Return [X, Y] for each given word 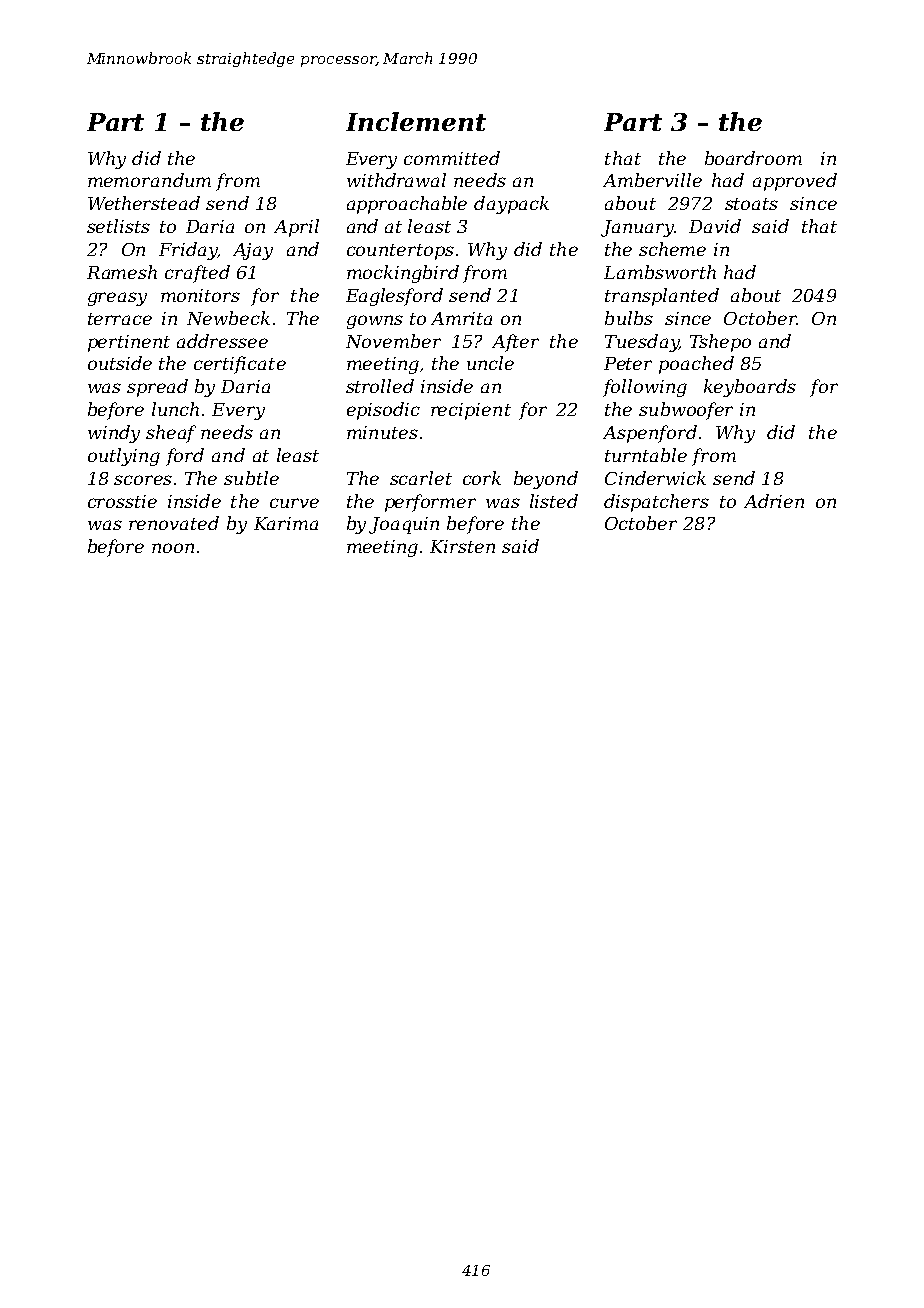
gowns [375, 322]
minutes [382, 432]
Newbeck [228, 318]
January [637, 228]
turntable [646, 455]
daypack [511, 205]
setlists [118, 226]
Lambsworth [660, 272]
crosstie [122, 501]
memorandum [149, 180]
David [715, 226]
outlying [124, 457]
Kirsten [462, 546]
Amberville [652, 180]
